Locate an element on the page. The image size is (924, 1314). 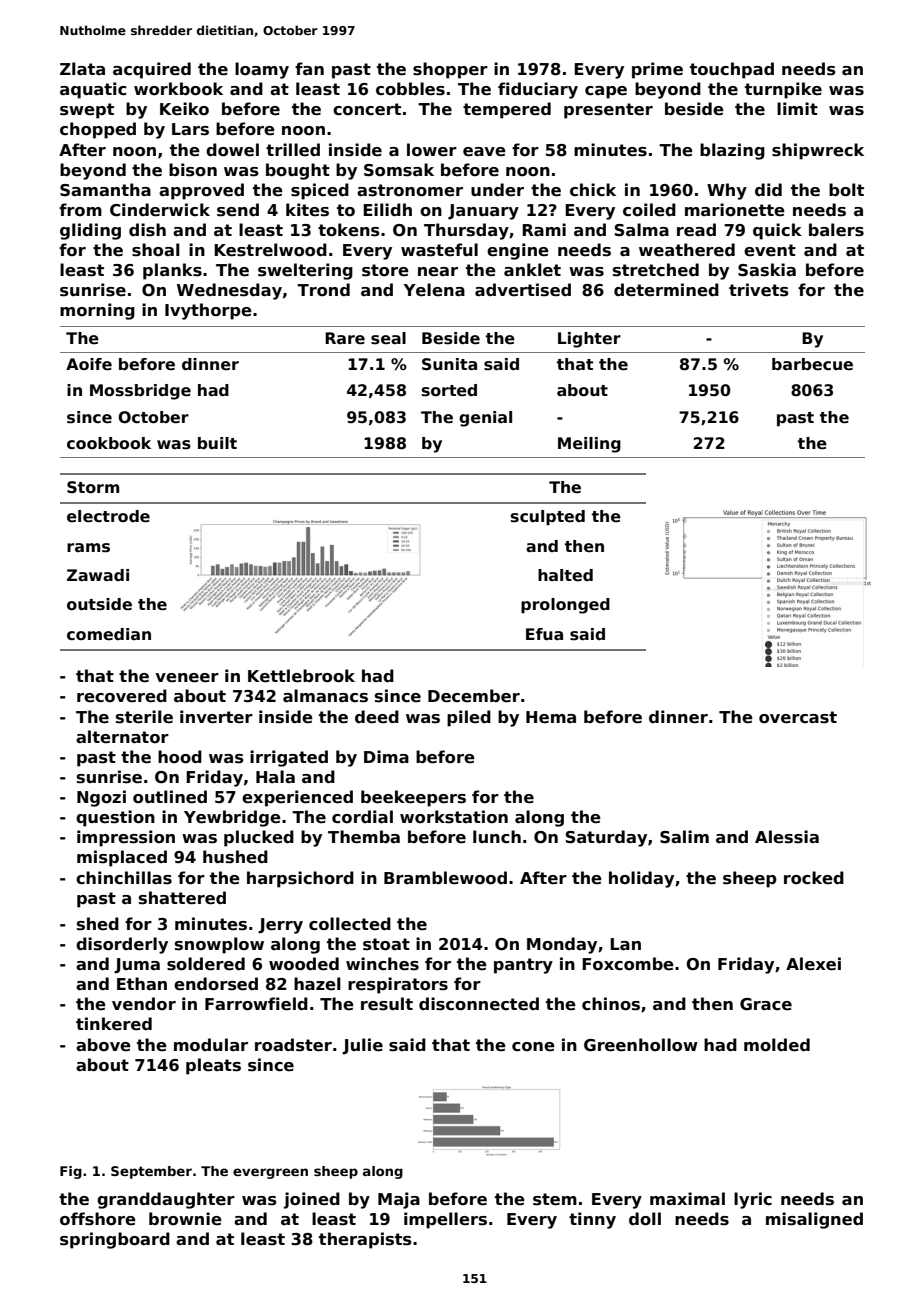
barbecue is located at coordinates (812, 364).
